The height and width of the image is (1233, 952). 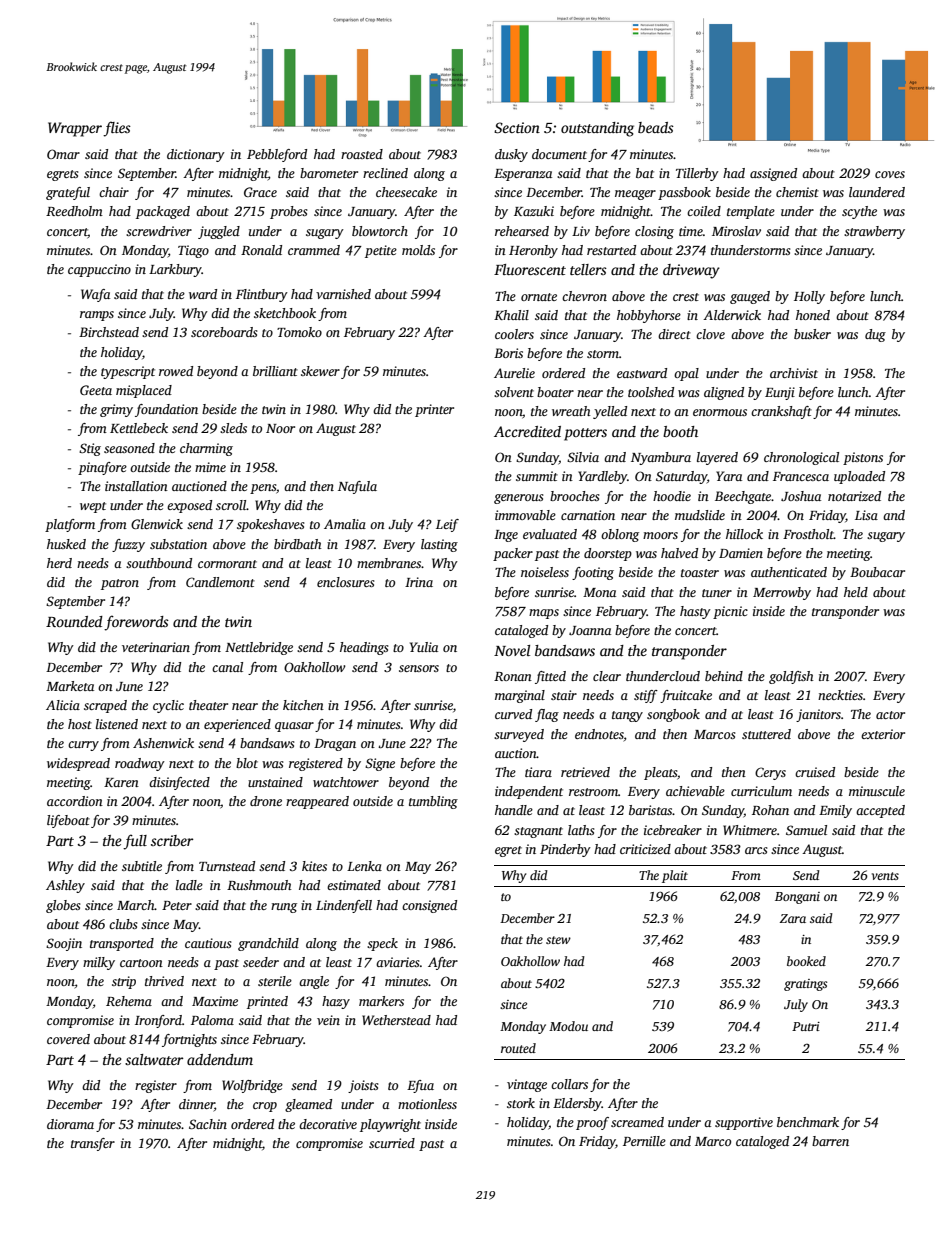 I want to click on chevron, so click(x=584, y=296).
